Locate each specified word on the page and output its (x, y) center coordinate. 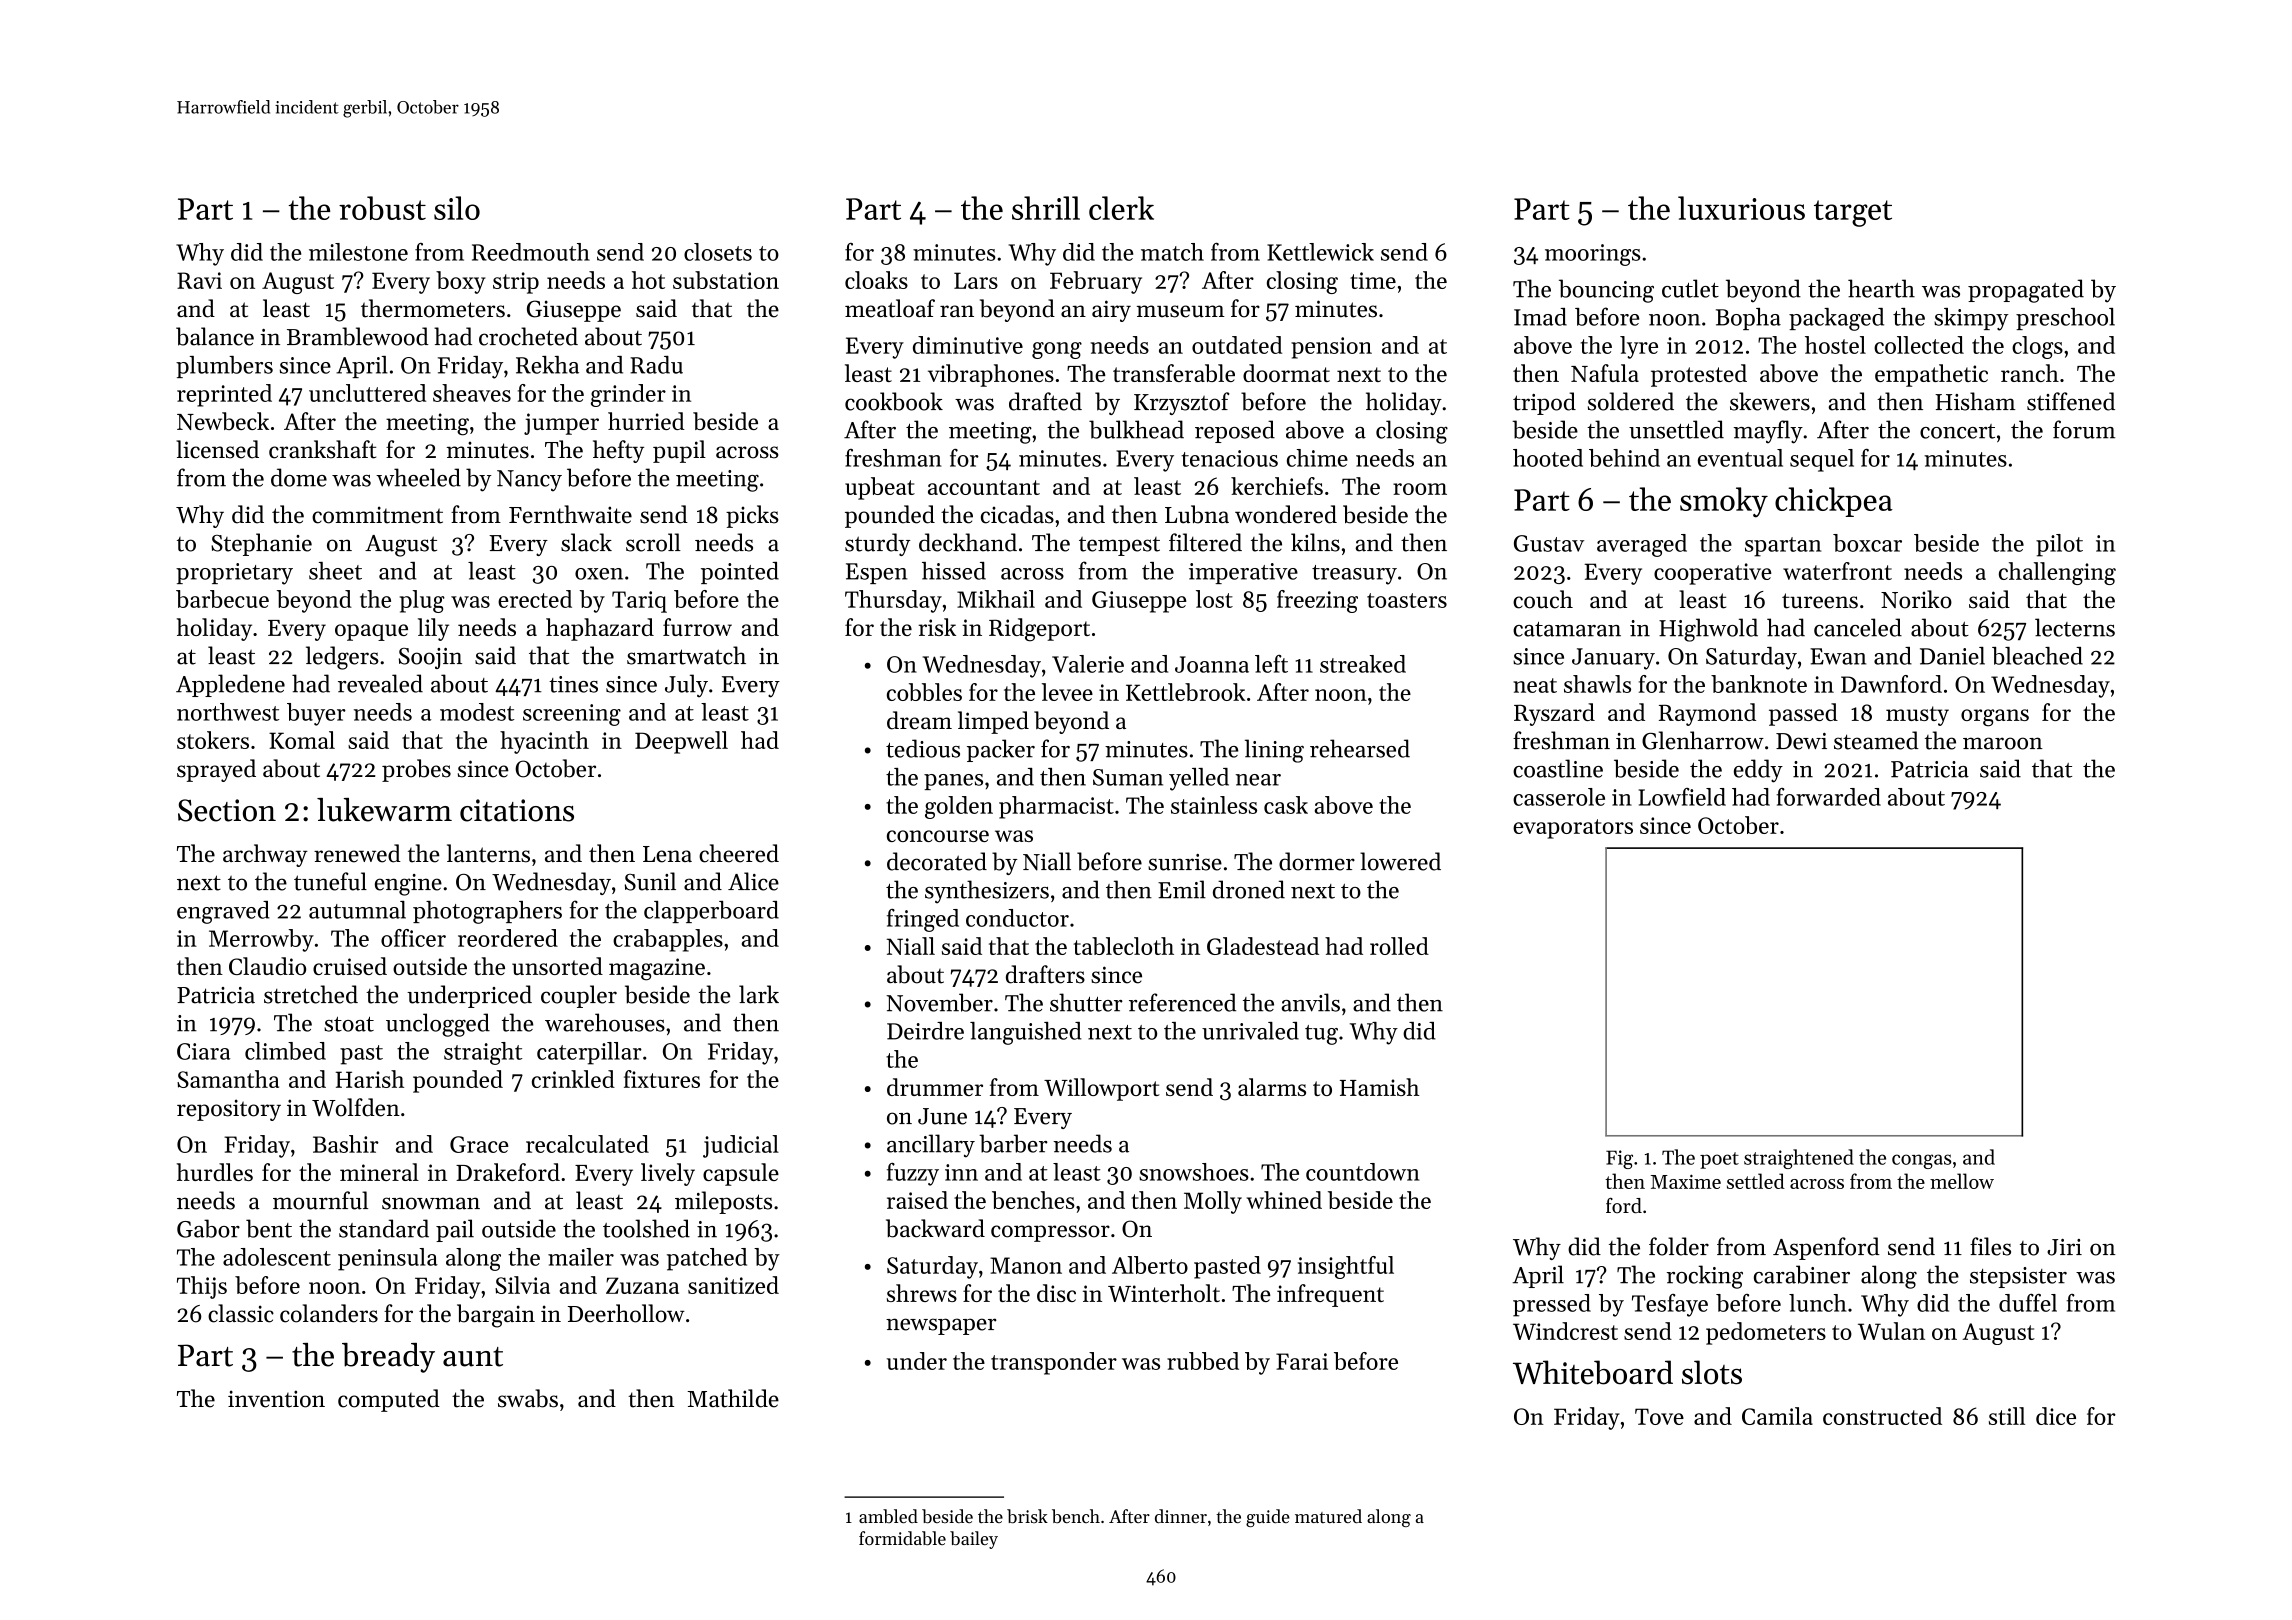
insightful (1346, 1267)
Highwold (1708, 630)
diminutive (968, 345)
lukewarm (384, 810)
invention (276, 1399)
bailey (974, 1540)
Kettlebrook (1186, 692)
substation (726, 280)
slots (1712, 1372)
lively (668, 1174)
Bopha (1748, 319)
